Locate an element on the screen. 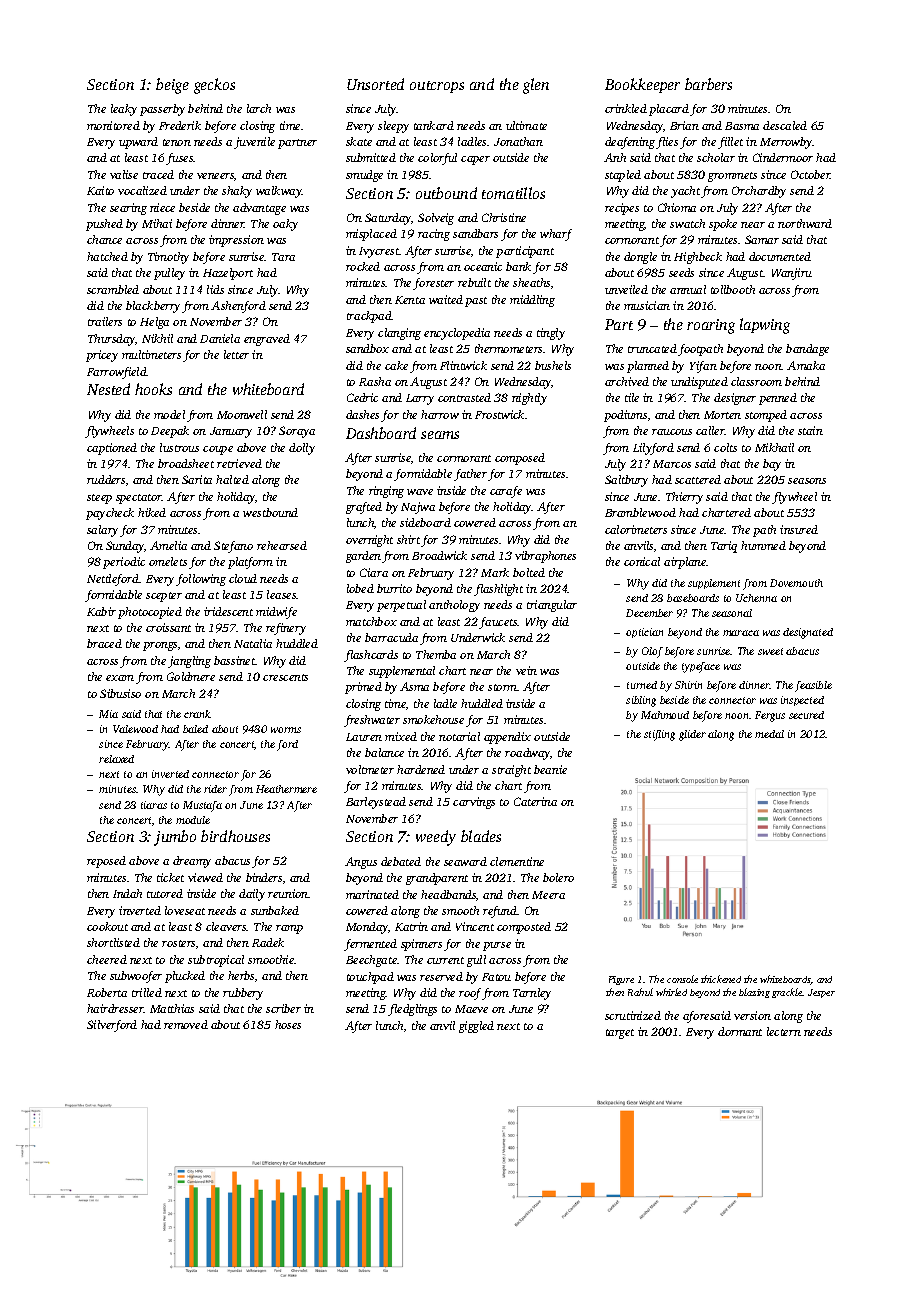 The height and width of the screenshot is (1308, 924). glider is located at coordinates (692, 735).
